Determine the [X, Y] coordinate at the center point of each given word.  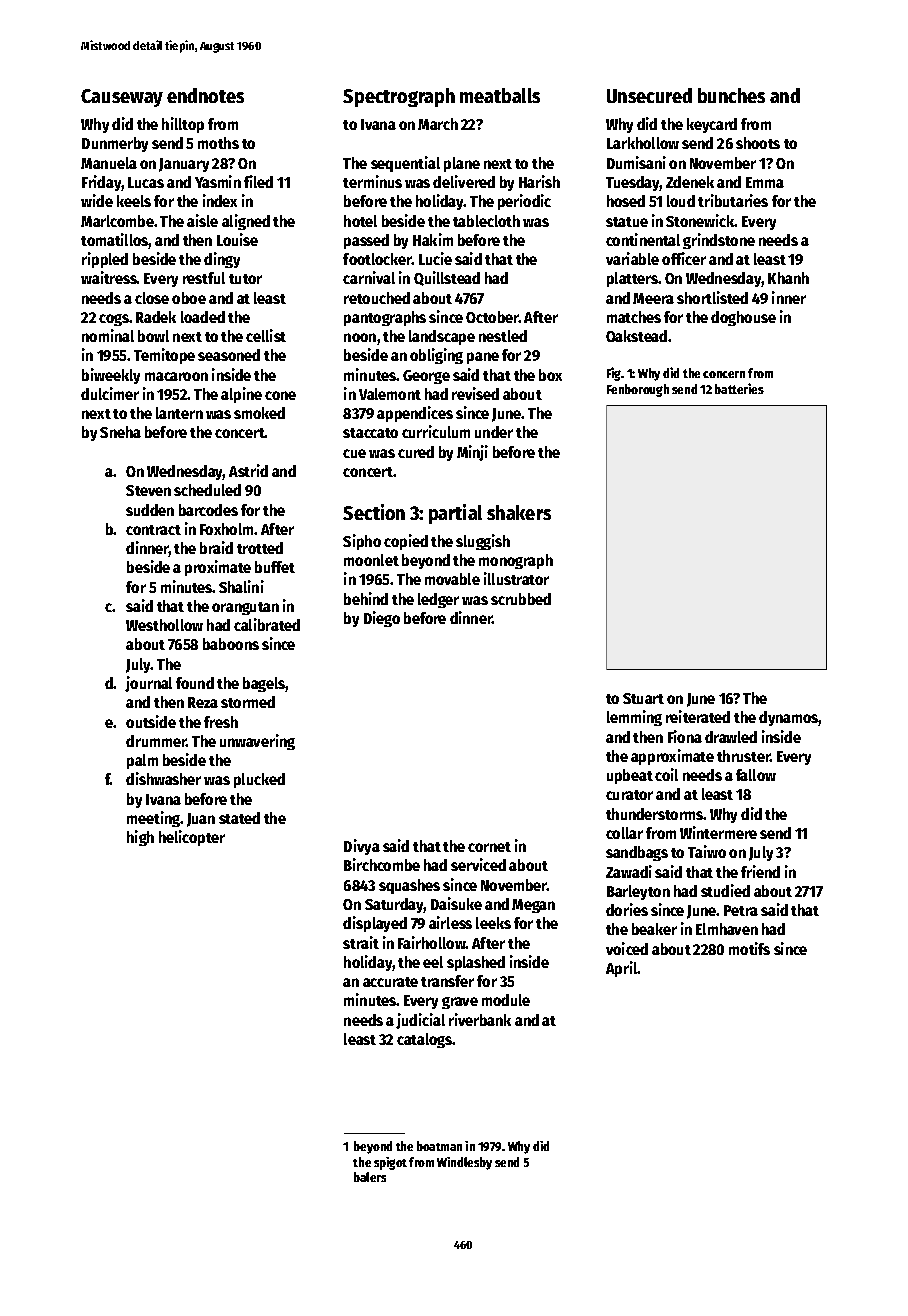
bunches [731, 95]
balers [370, 1177]
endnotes [205, 95]
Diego [382, 619]
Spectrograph [399, 97]
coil [666, 774]
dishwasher [163, 778]
